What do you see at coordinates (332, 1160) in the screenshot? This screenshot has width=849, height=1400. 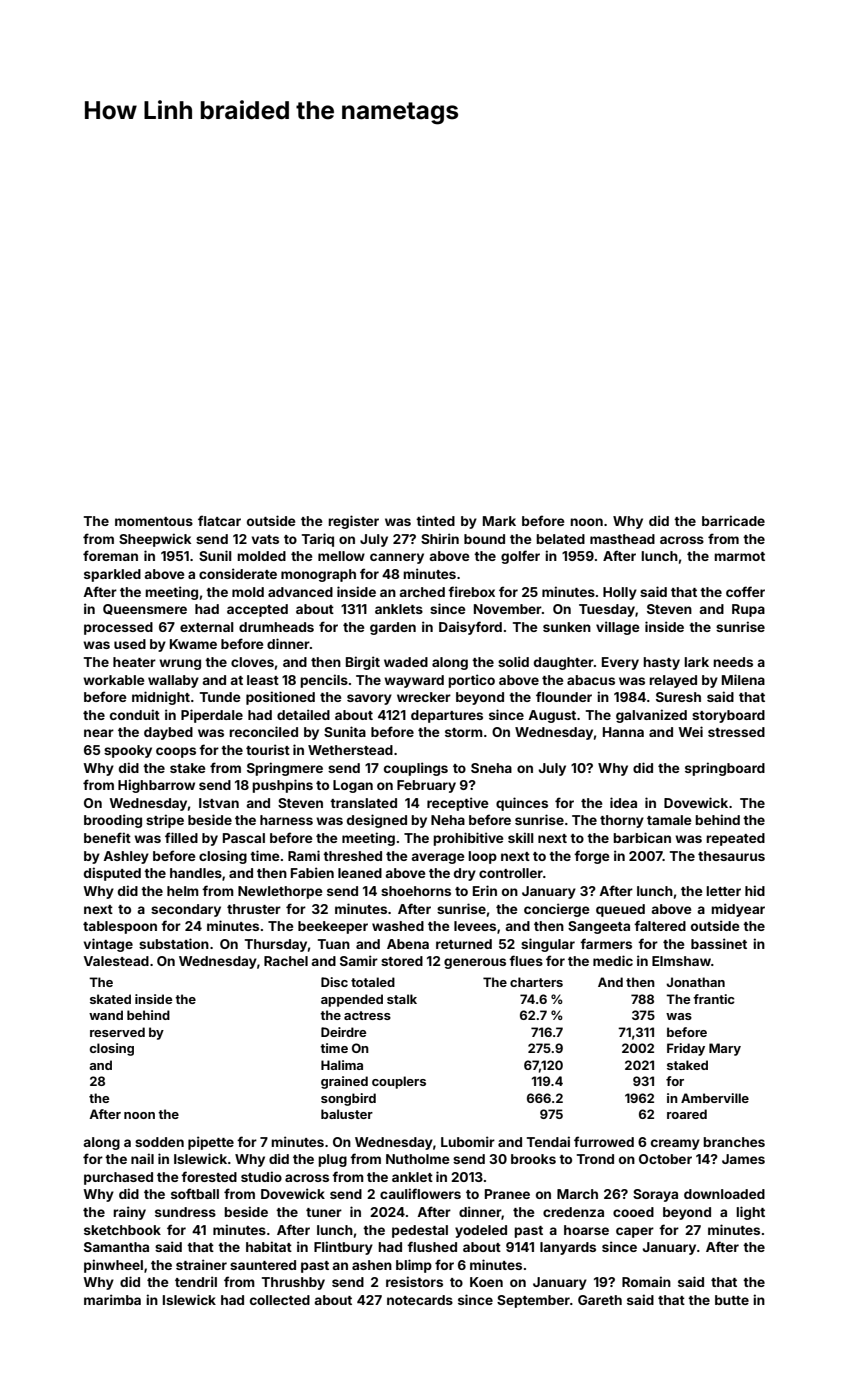 I see `plug` at bounding box center [332, 1160].
